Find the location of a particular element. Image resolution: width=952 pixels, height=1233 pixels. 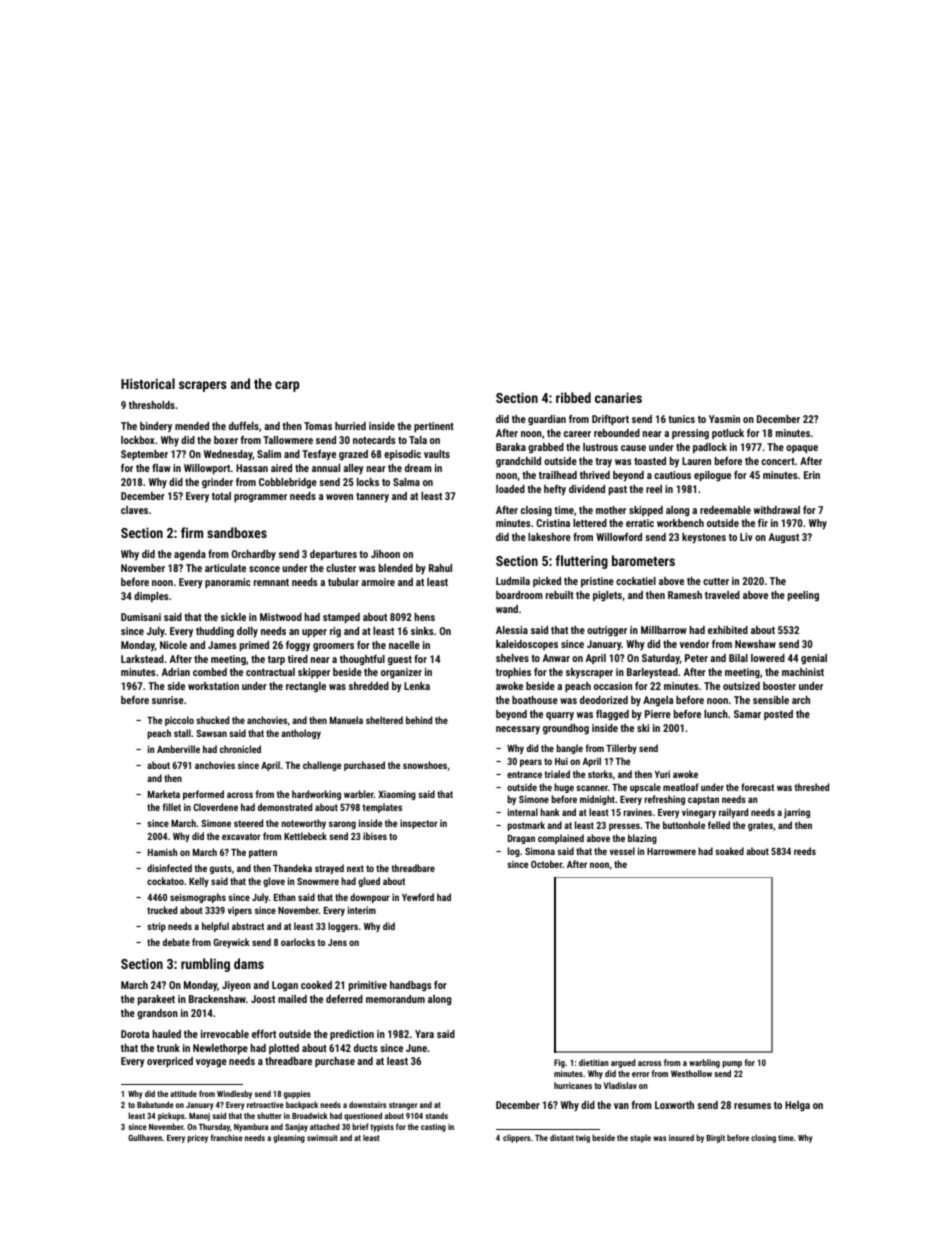

guppies is located at coordinates (297, 1094).
